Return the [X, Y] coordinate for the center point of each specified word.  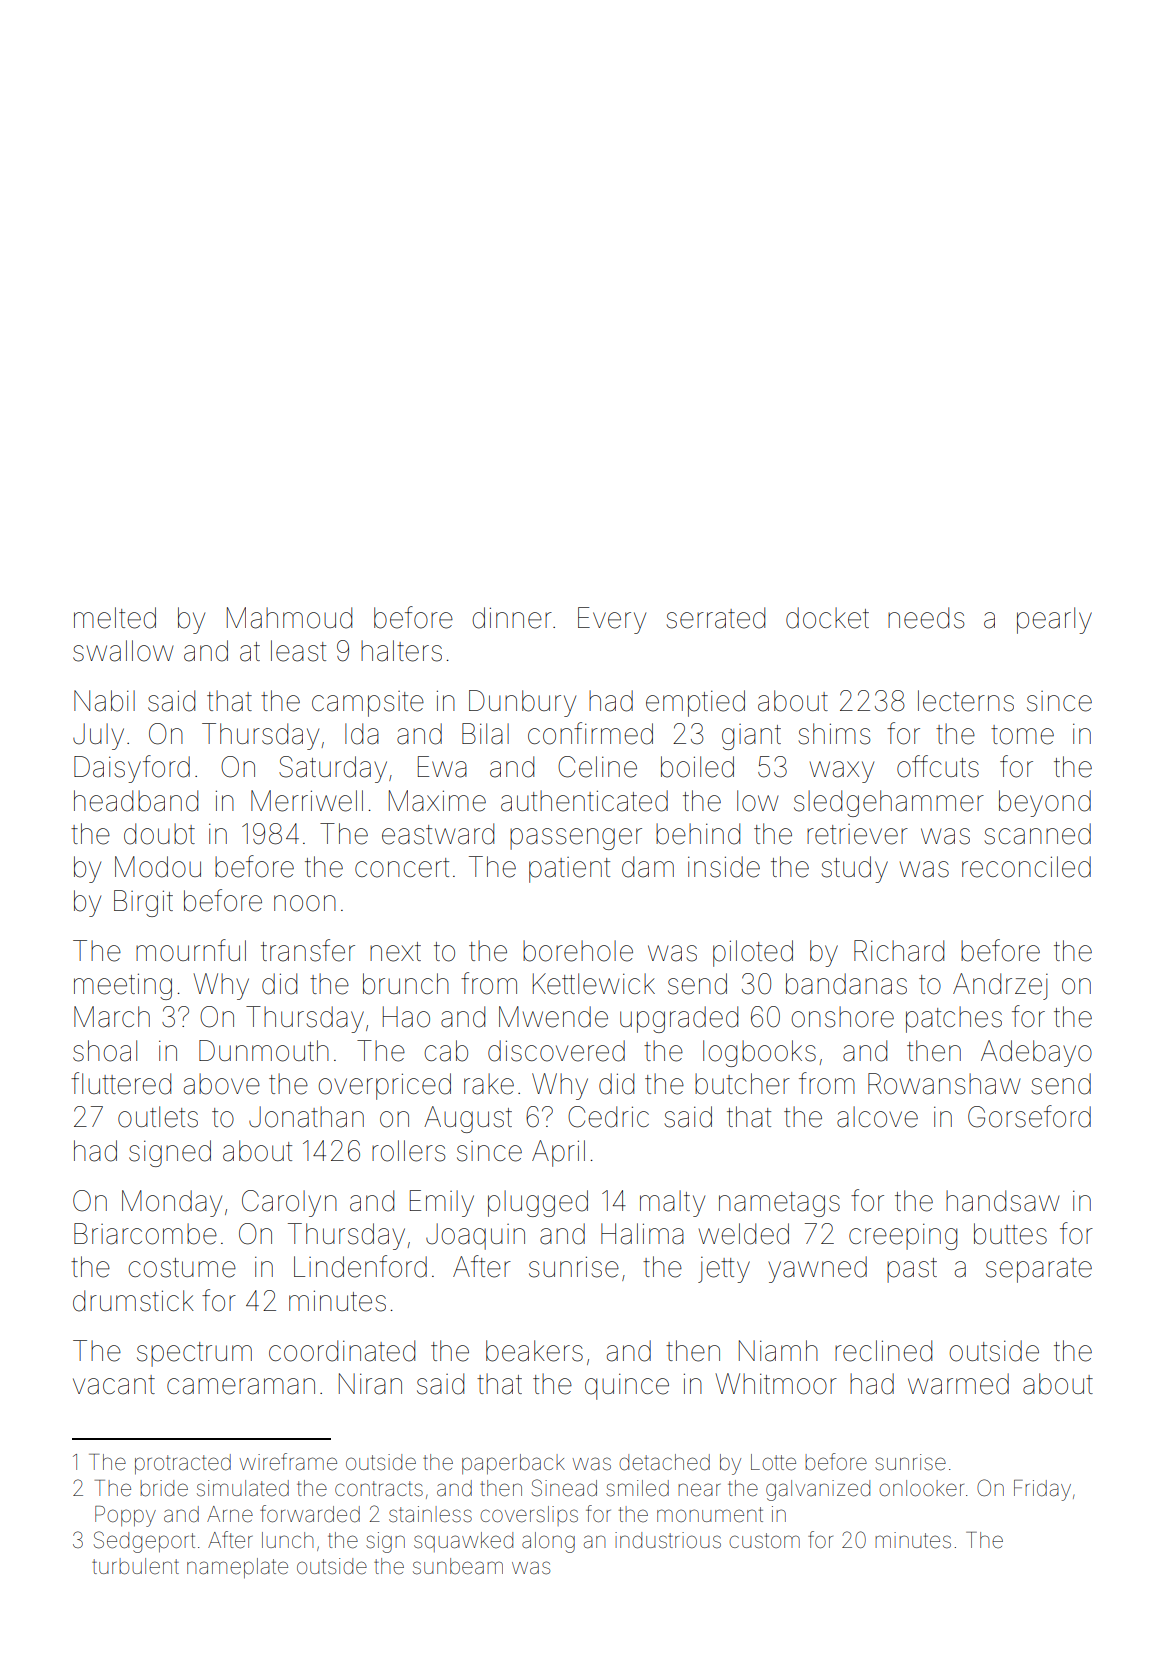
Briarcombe [145, 1234]
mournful [191, 950]
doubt [159, 834]
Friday [1042, 1490]
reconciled [1026, 867]
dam [648, 867]
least [298, 651]
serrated [715, 618]
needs [926, 618]
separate [1039, 1270]
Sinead [564, 1488]
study [854, 869]
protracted [183, 1464]
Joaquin [475, 1236]
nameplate [237, 1568]
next [395, 952]
